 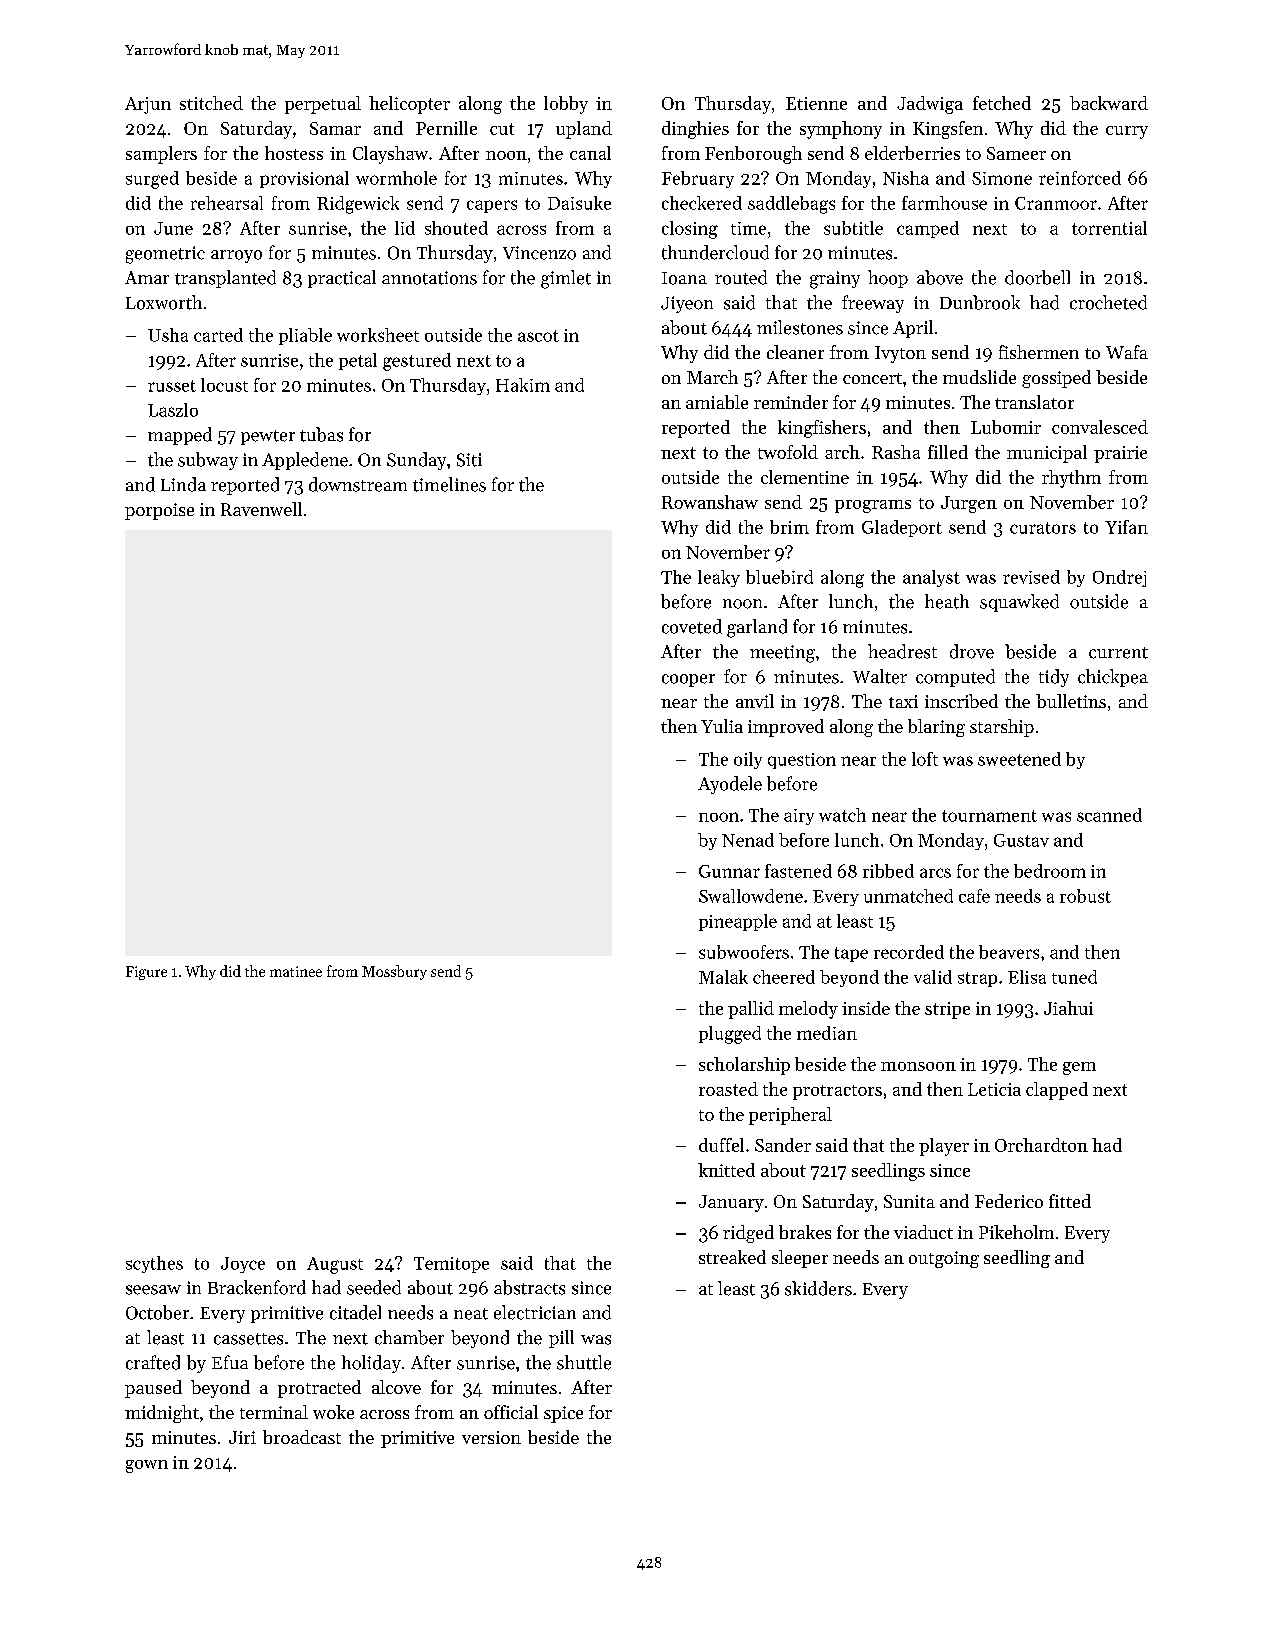 I want to click on Gladeport, so click(x=902, y=528).
